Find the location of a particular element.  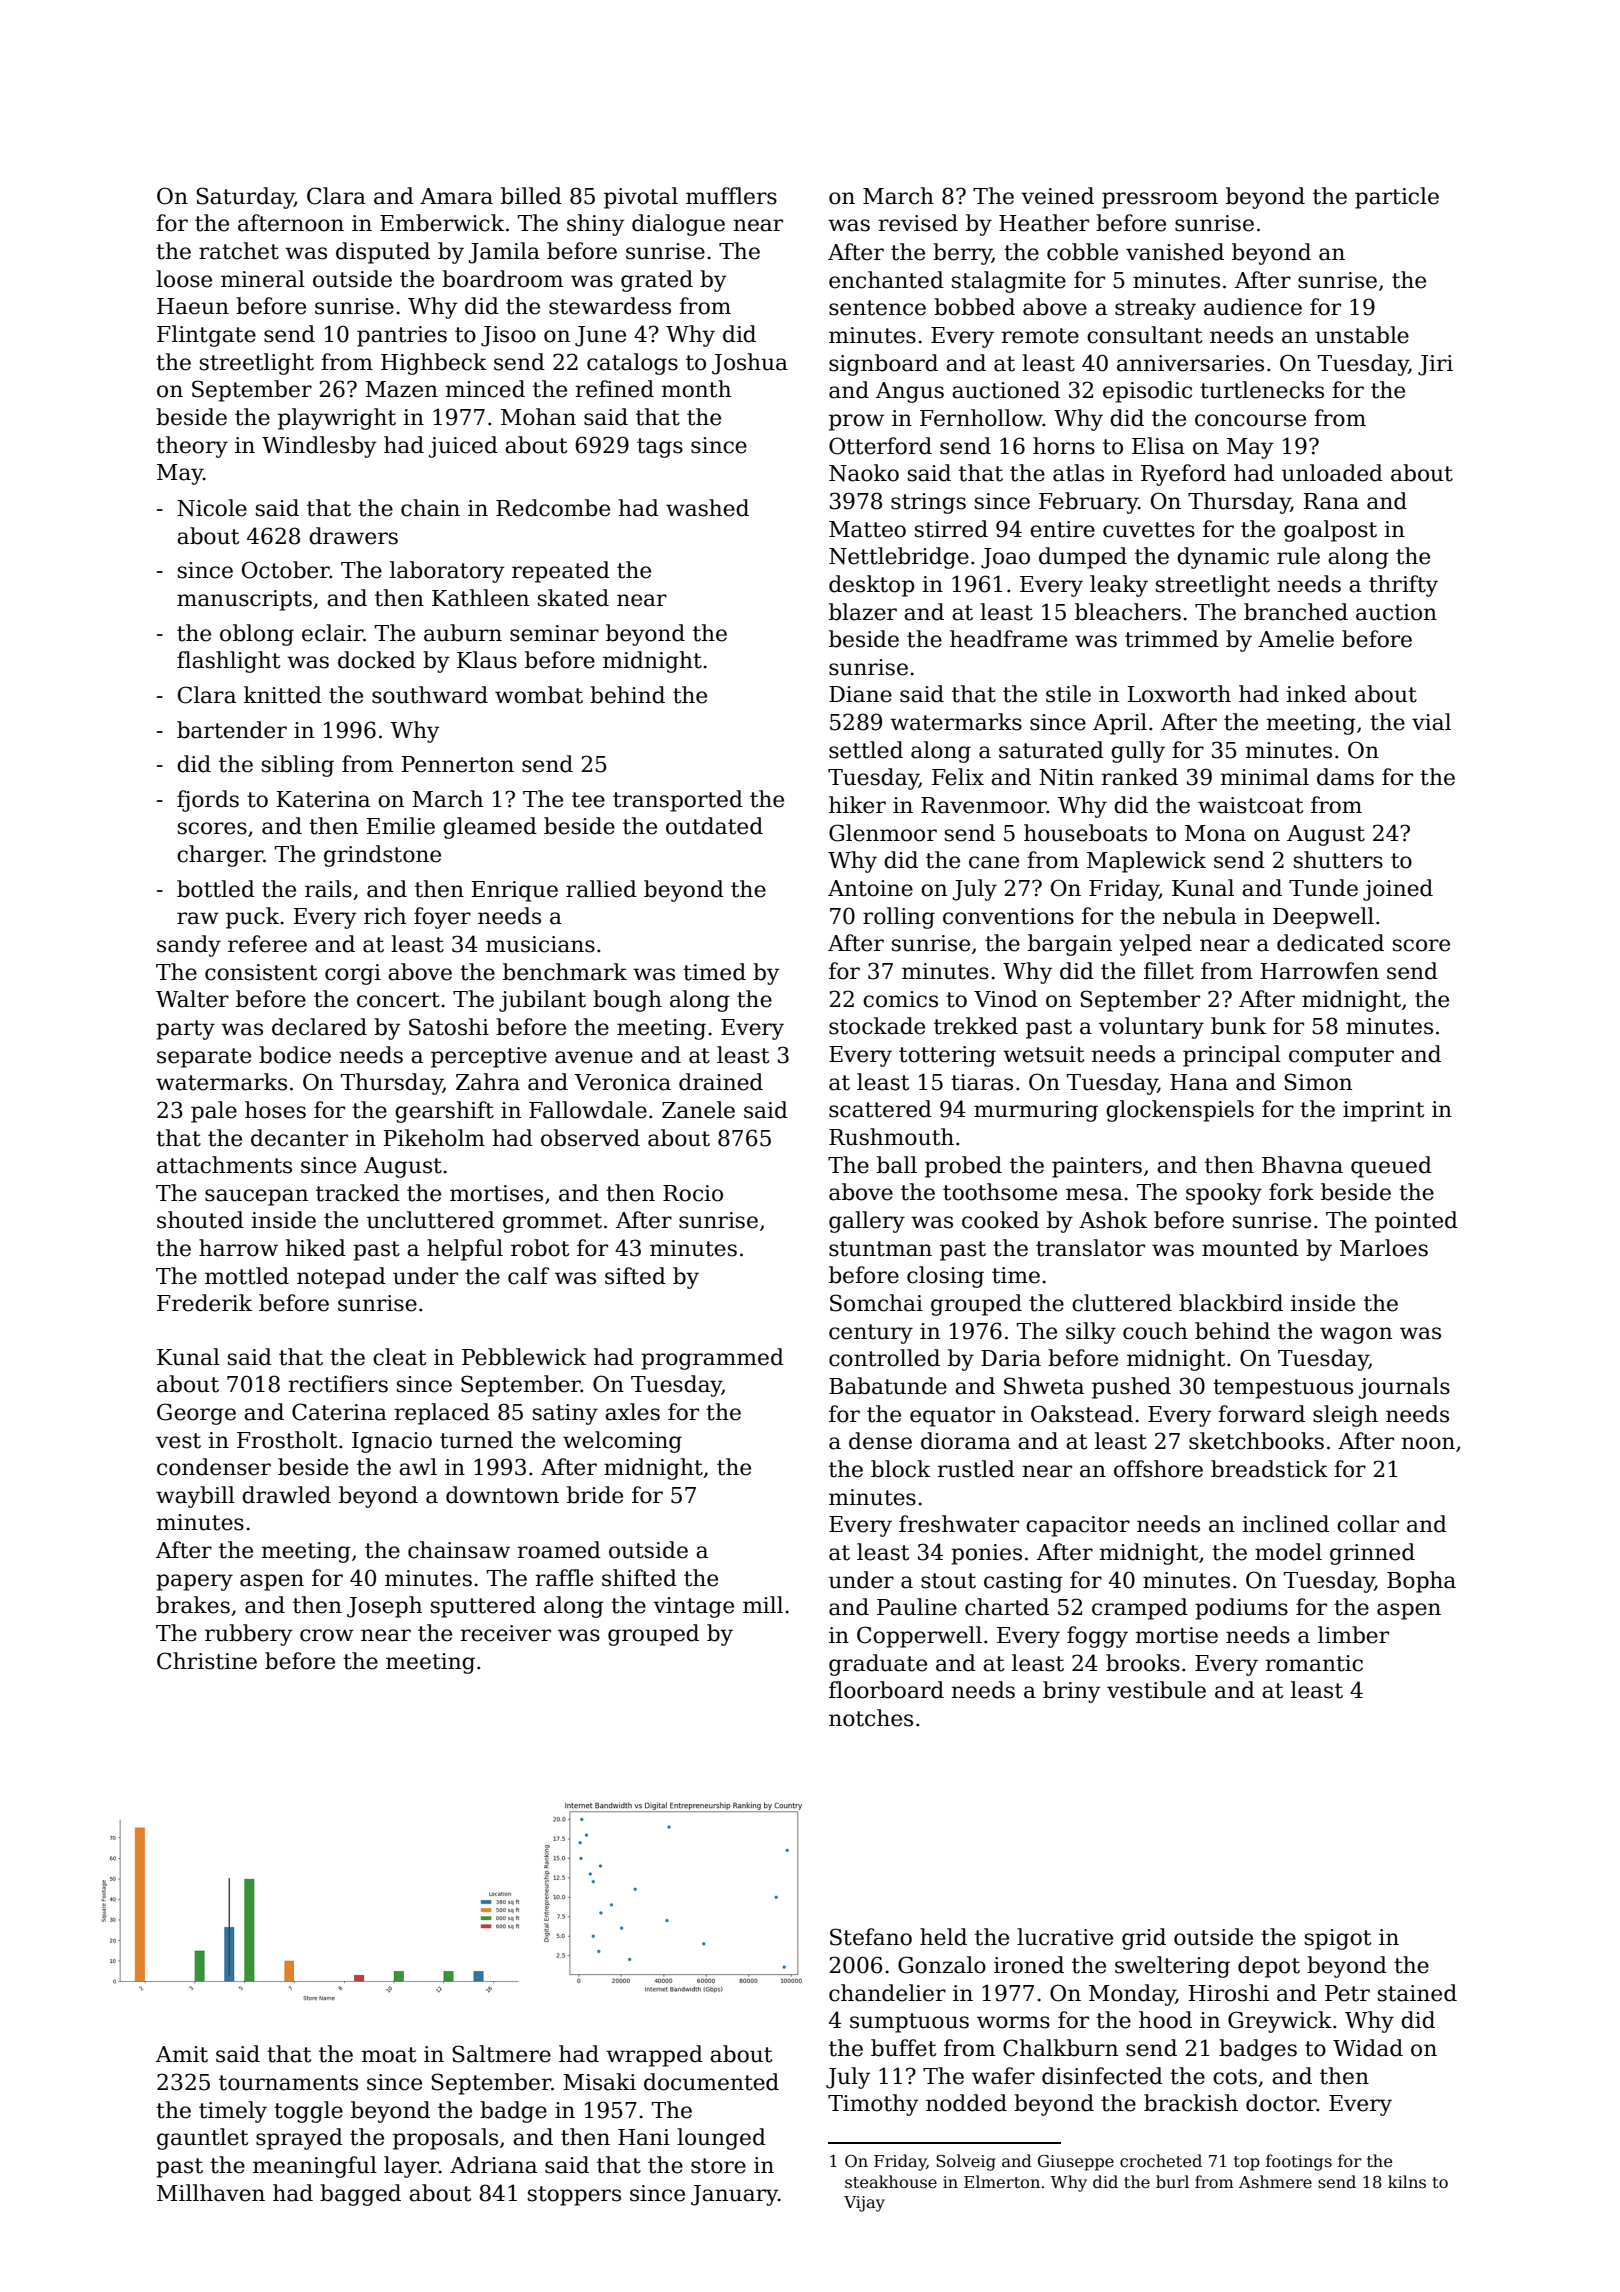

hiked is located at coordinates (316, 1248).
